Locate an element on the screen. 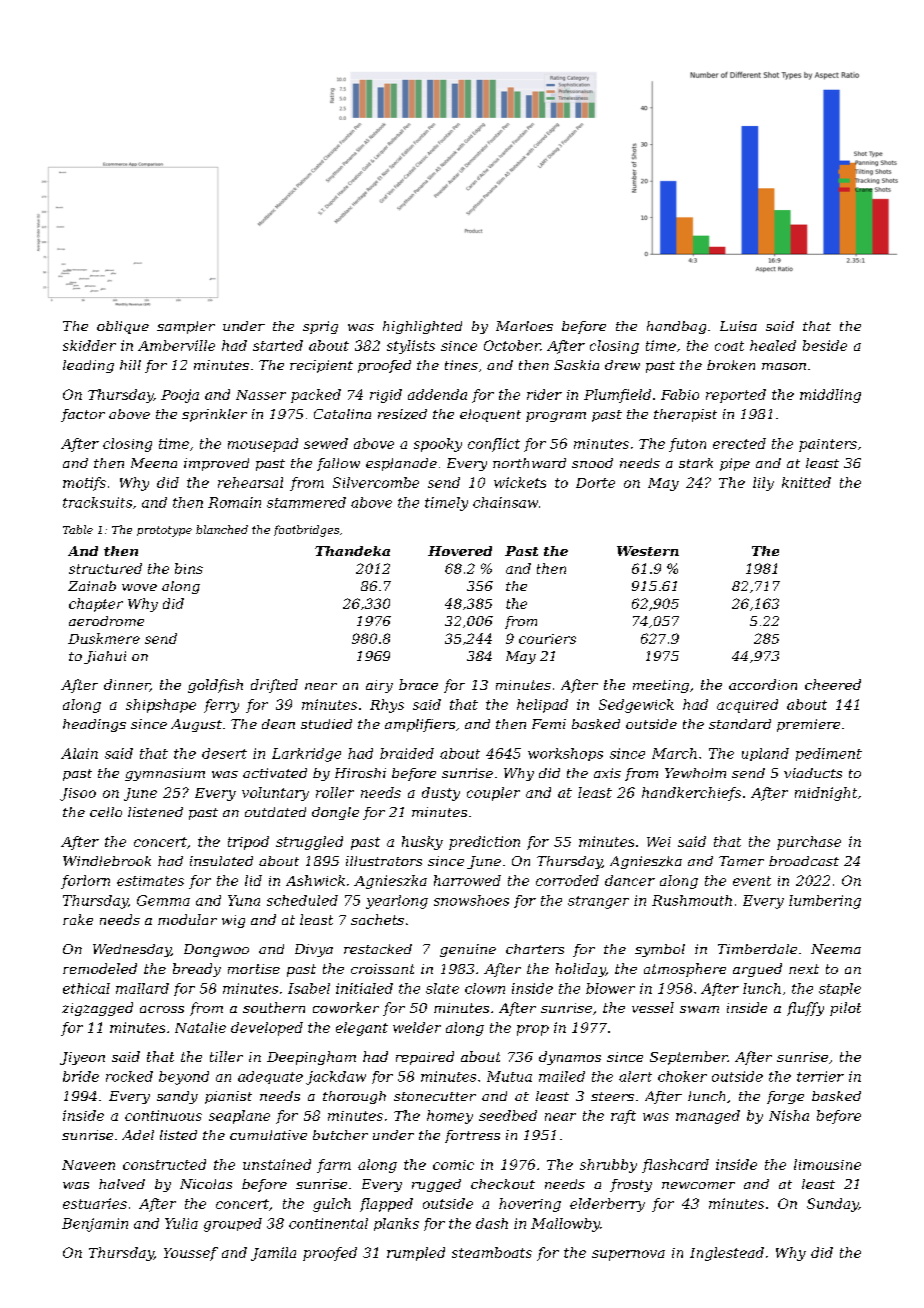 The height and width of the screenshot is (1308, 924). sampler is located at coordinates (186, 327).
